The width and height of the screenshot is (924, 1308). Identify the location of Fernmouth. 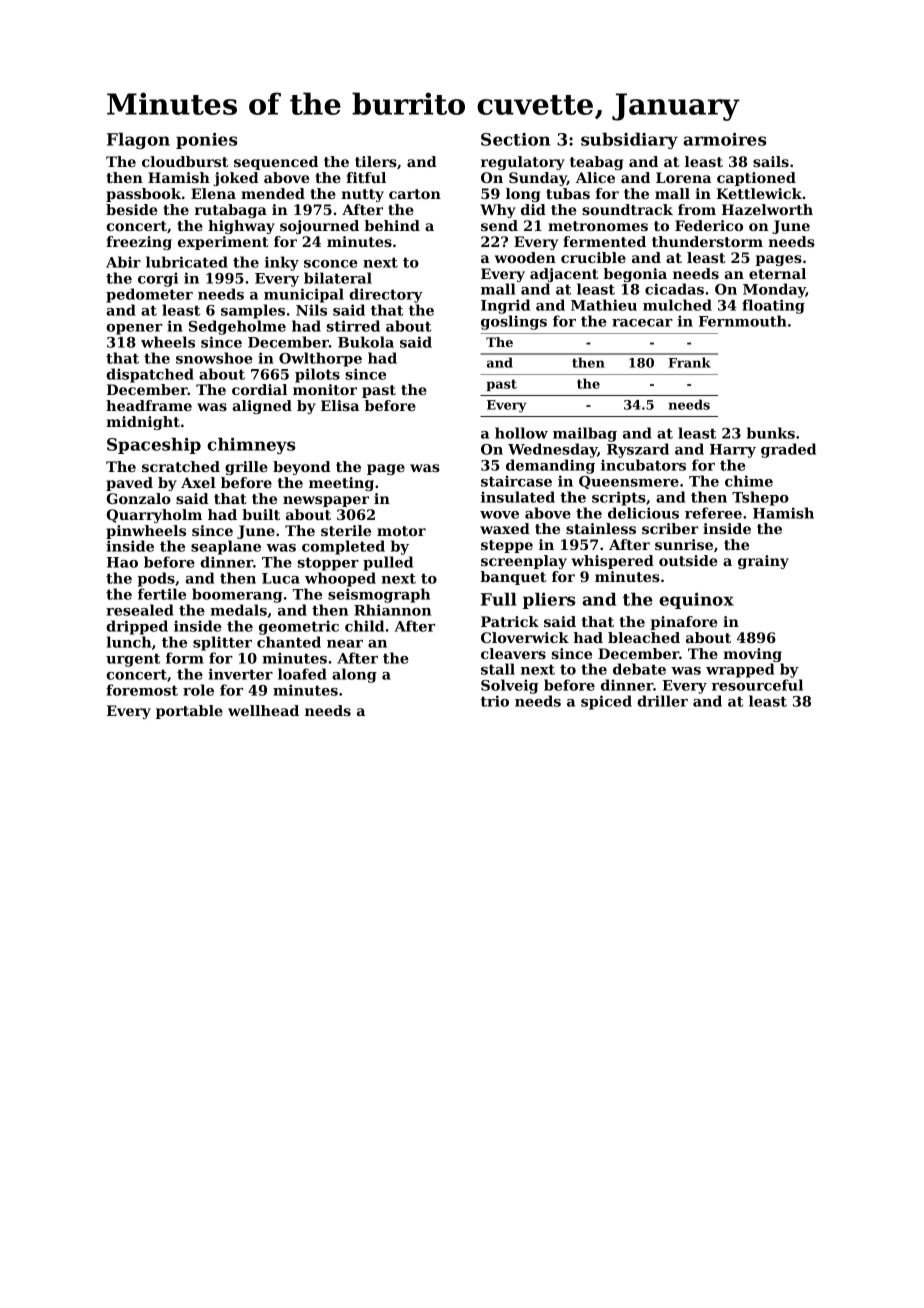
(743, 321).
